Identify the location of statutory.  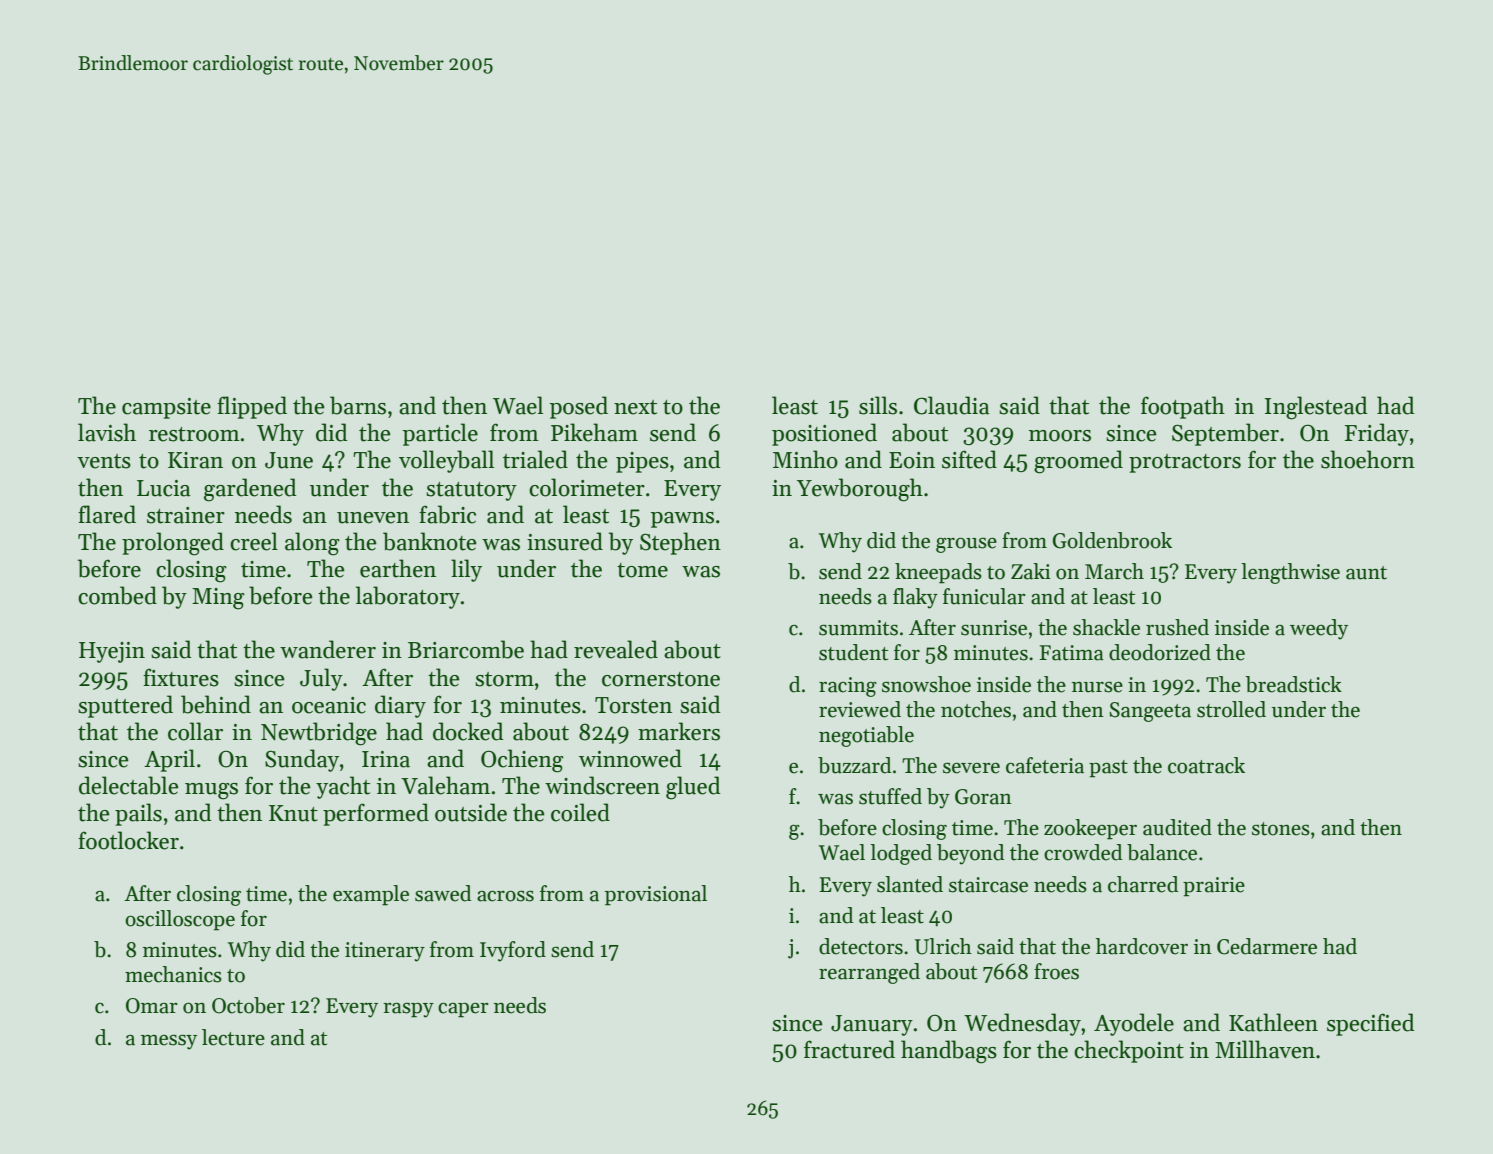
(471, 491).
